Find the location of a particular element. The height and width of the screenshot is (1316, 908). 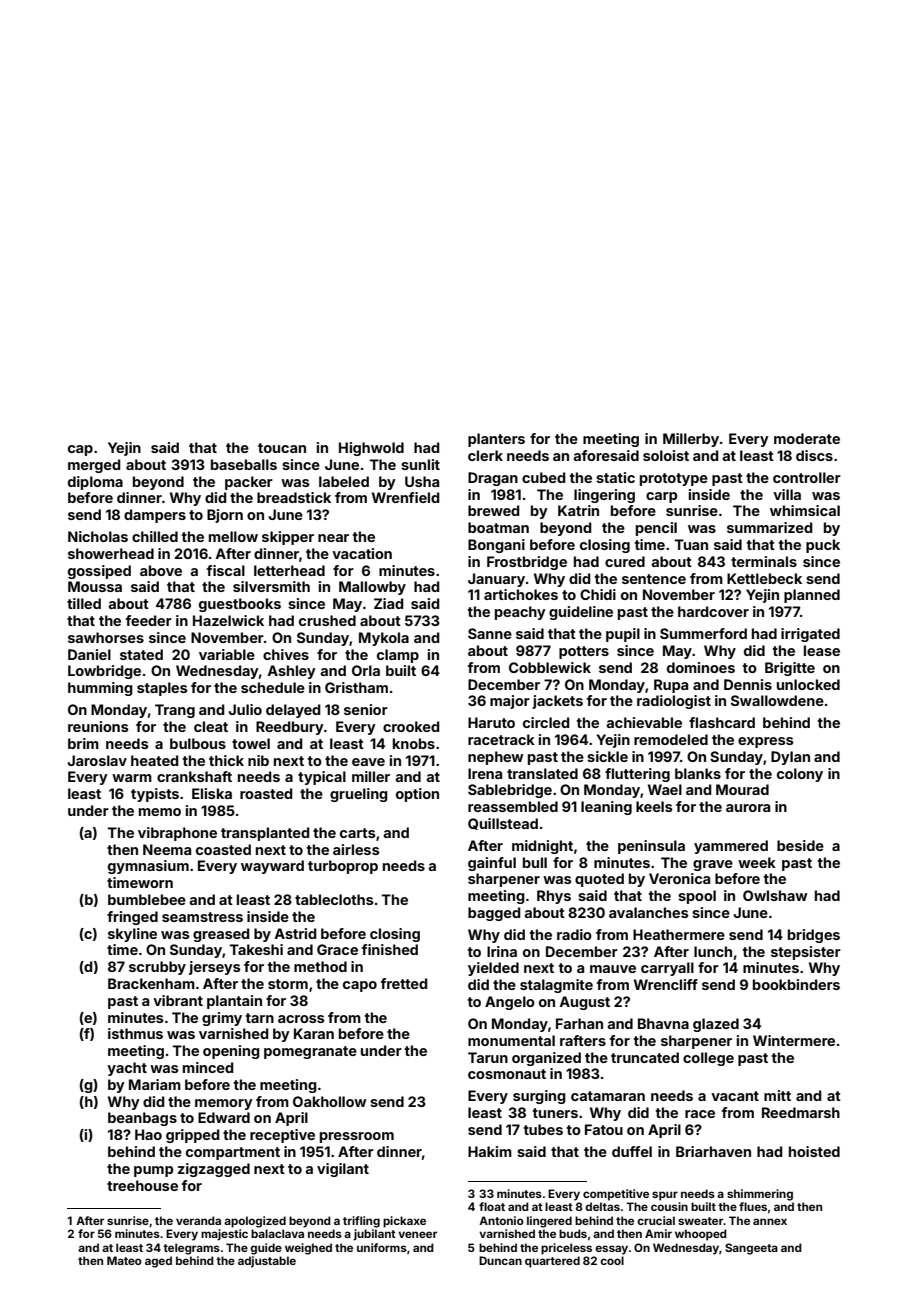

merged is located at coordinates (94, 466).
